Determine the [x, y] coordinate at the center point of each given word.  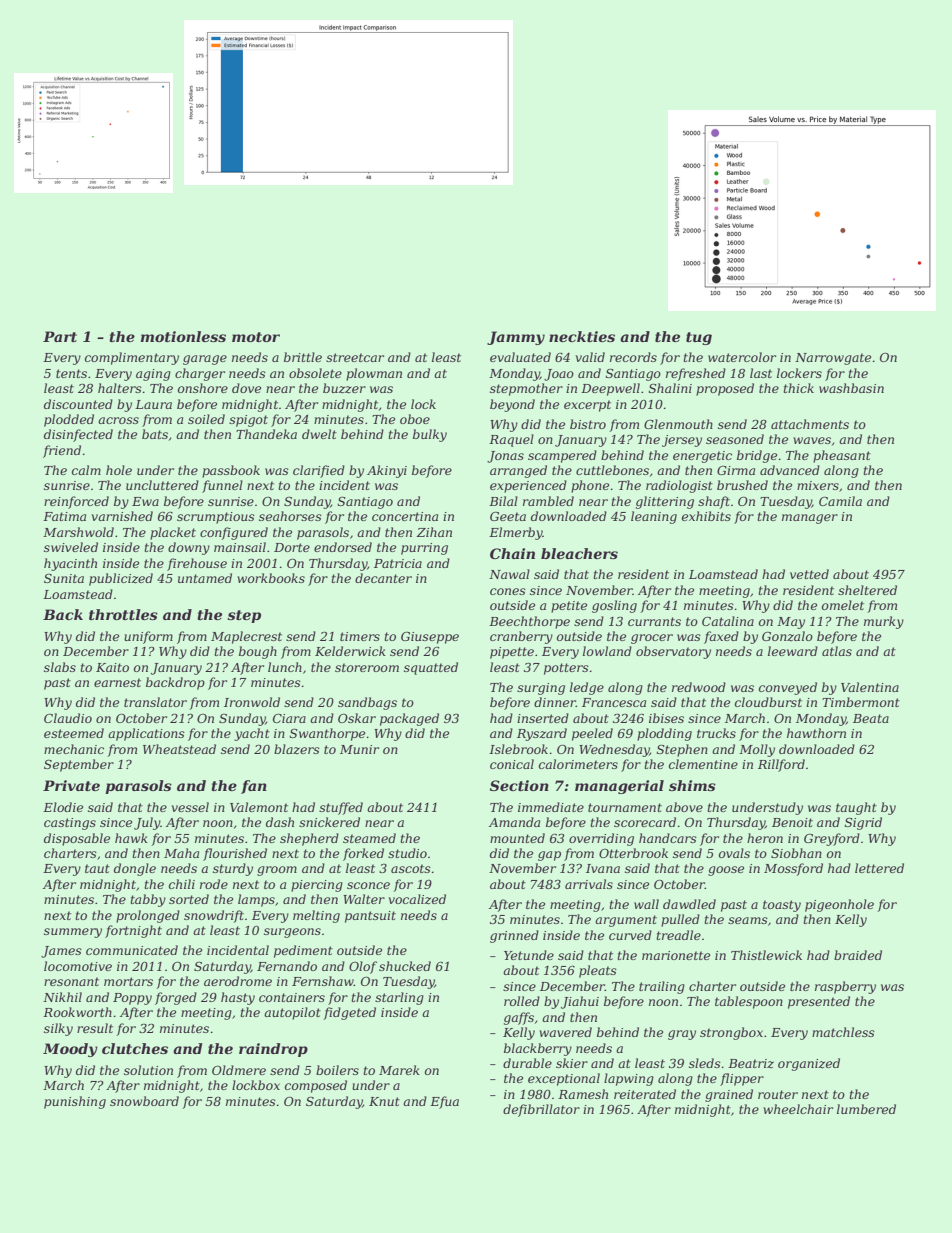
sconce [368, 885]
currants [654, 621]
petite [569, 607]
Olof [363, 967]
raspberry [845, 987]
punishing [75, 1102]
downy [189, 548]
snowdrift [214, 916]
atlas [837, 651]
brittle [303, 357]
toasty [782, 906]
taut [97, 868]
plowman [374, 374]
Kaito [112, 667]
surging [541, 689]
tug [699, 338]
